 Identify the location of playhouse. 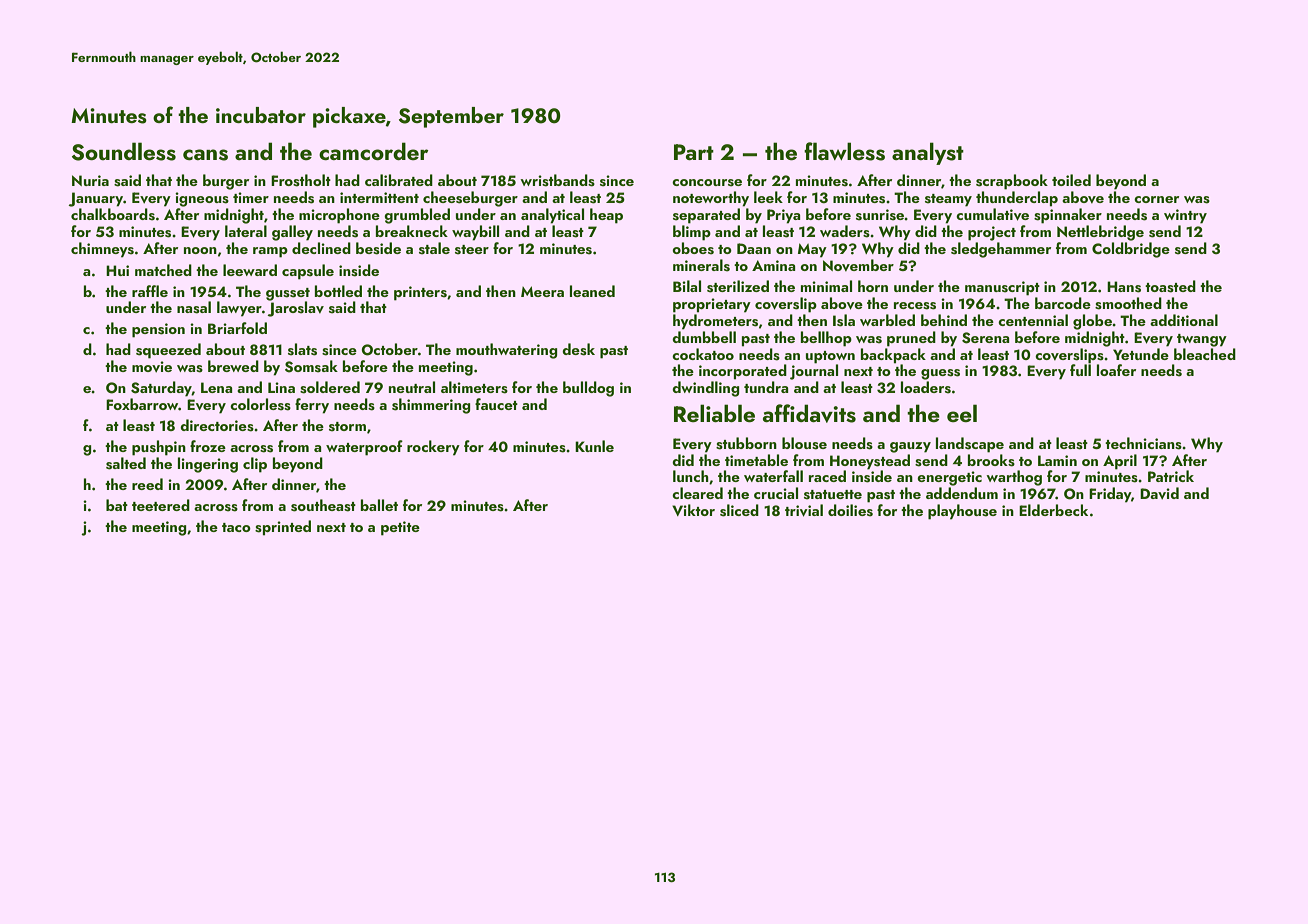
(962, 512).
